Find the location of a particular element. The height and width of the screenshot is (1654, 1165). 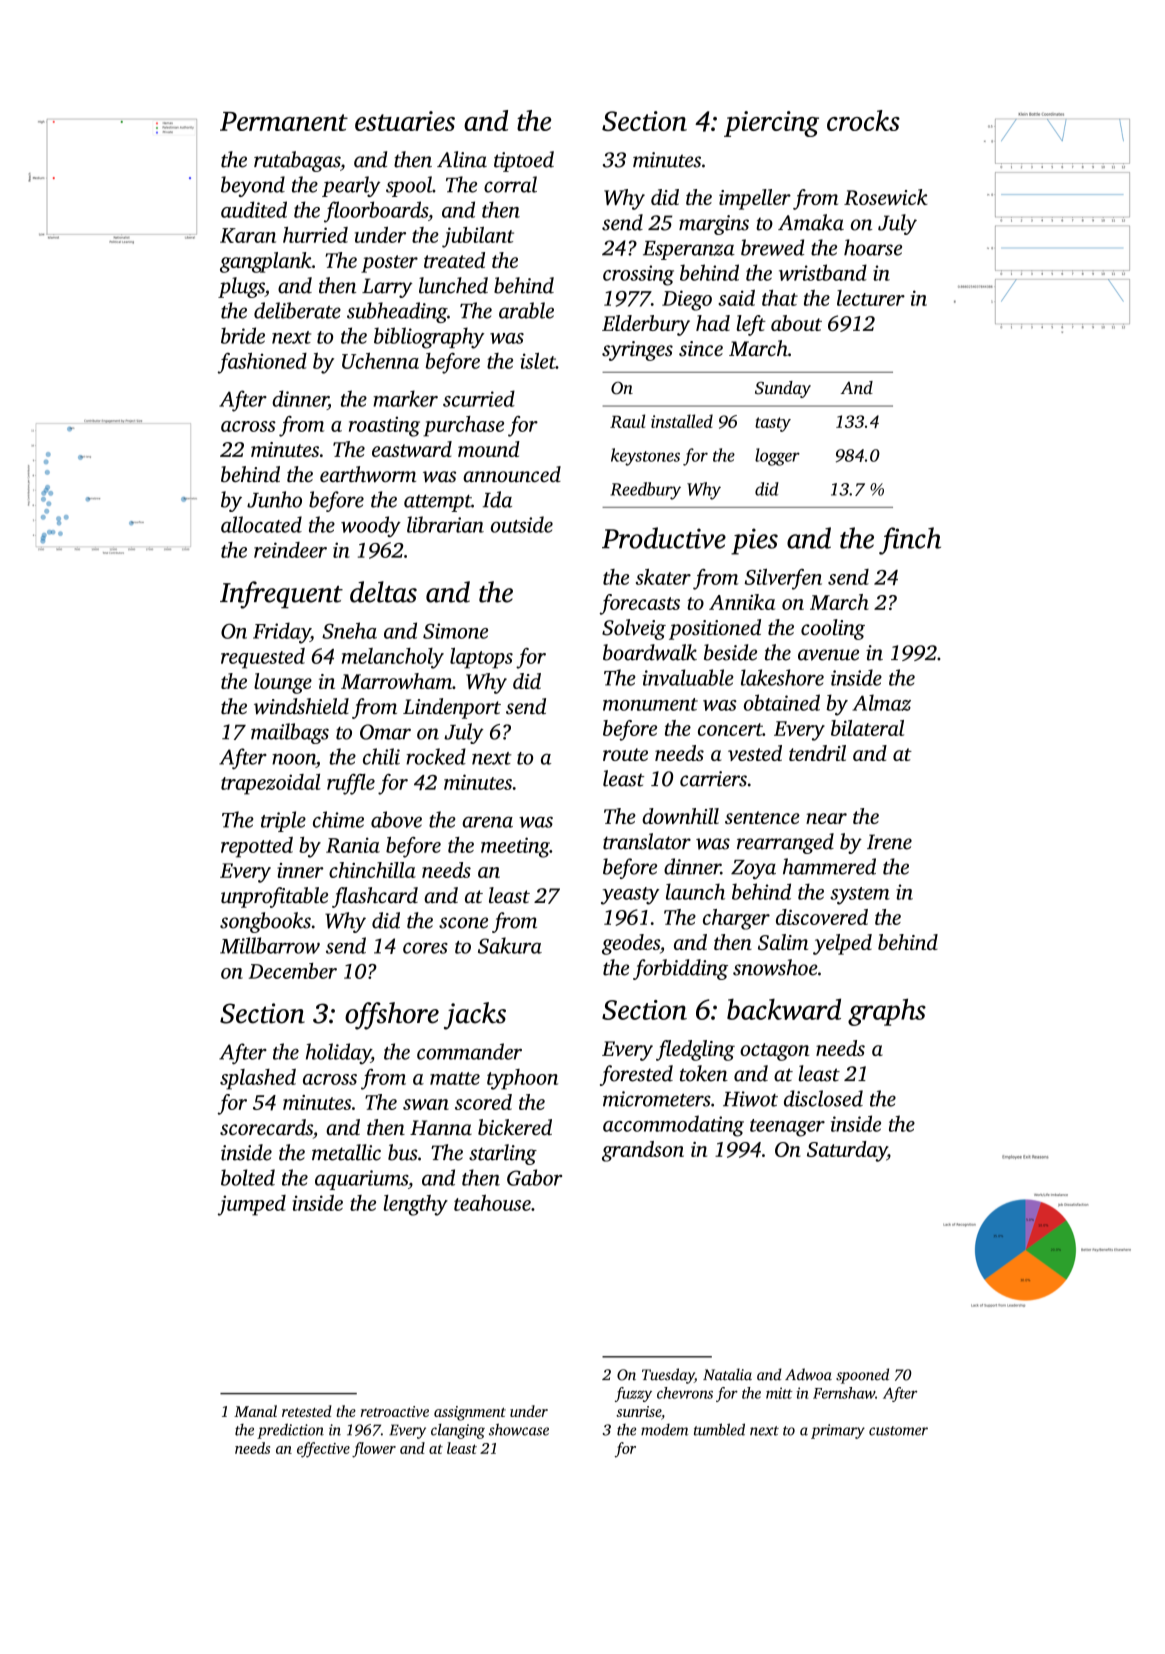

deliberate is located at coordinates (297, 310).
